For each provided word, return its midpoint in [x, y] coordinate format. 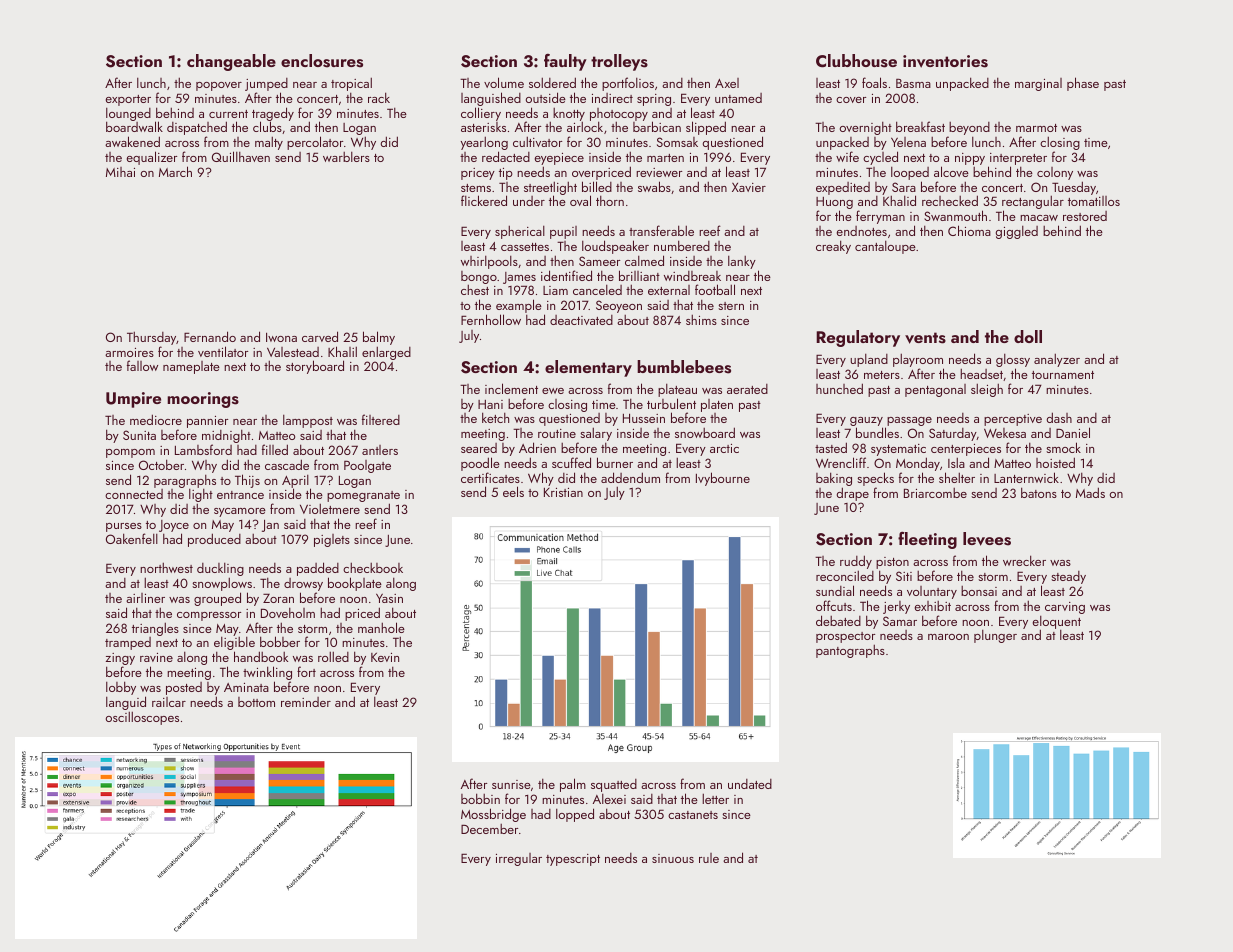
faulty [565, 62]
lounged [128, 115]
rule [709, 858]
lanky [742, 262]
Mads [1090, 492]
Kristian [563, 492]
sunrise [511, 784]
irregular [519, 859]
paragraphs [185, 481]
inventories [945, 61]
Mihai [120, 172]
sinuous [673, 858]
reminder [306, 702]
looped [910, 173]
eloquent [1057, 623]
